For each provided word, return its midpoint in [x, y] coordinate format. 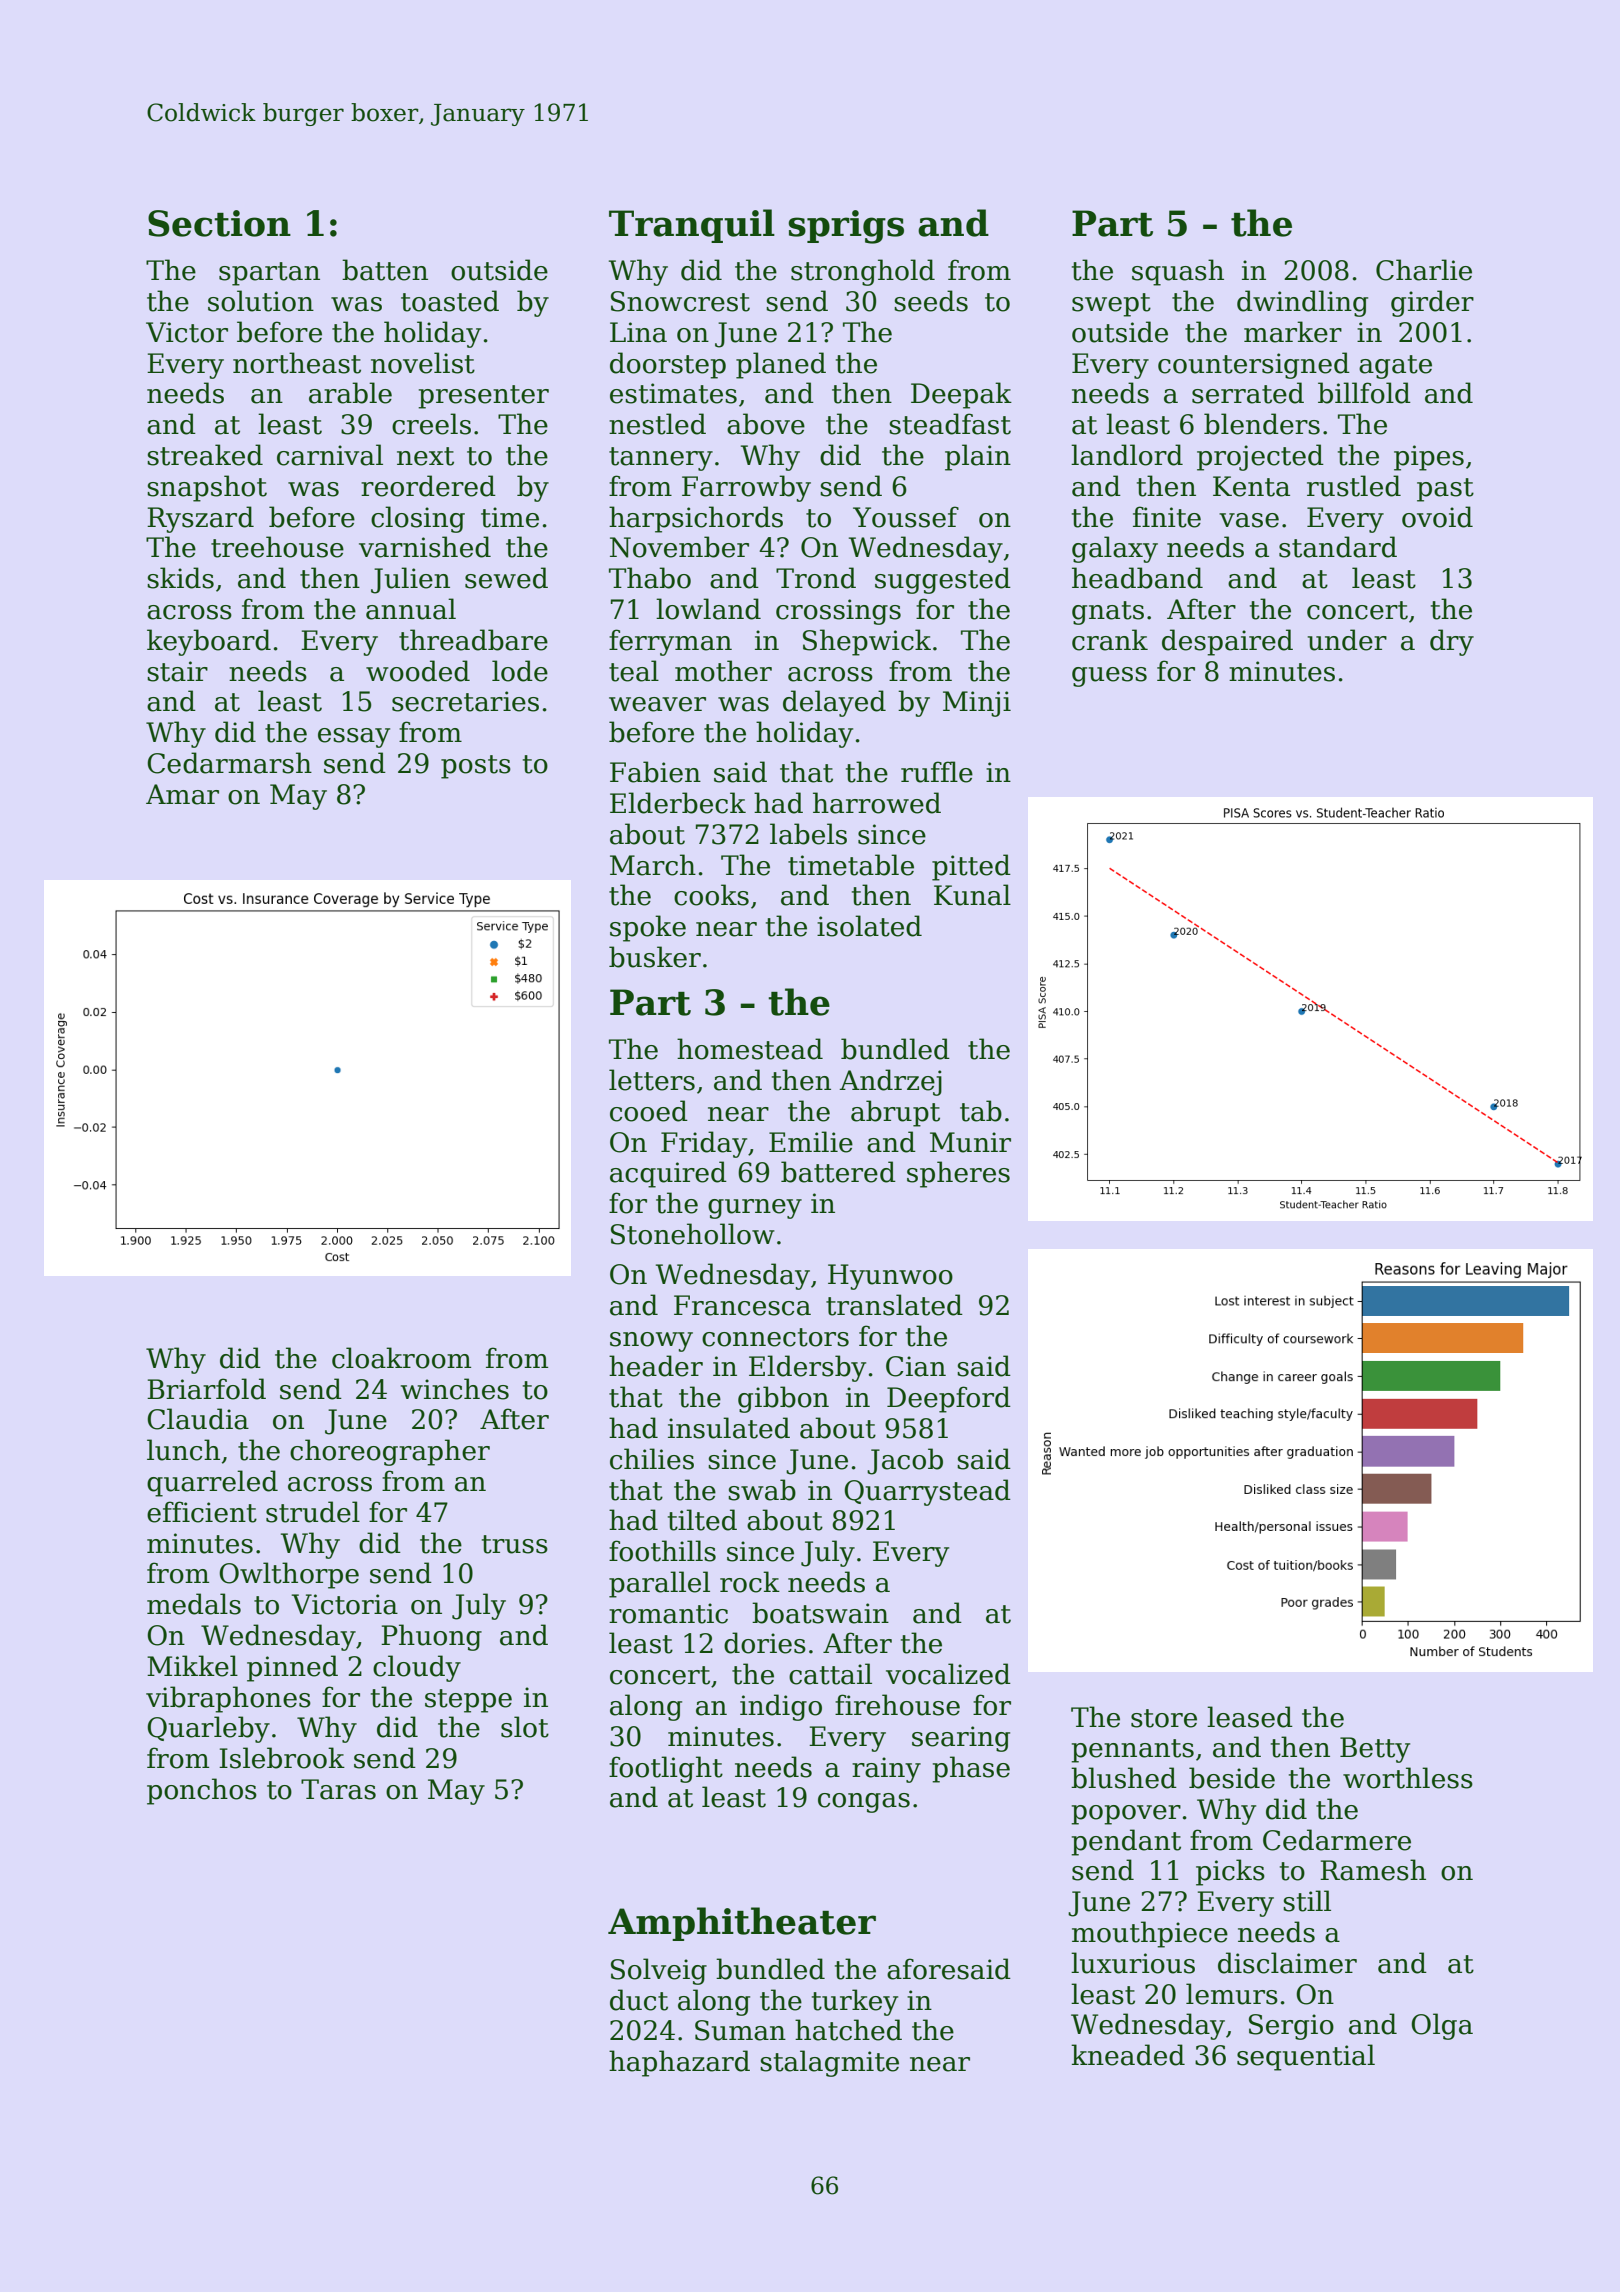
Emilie [811, 1142]
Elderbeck [678, 803]
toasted [450, 301]
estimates [673, 393]
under [1347, 640]
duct [639, 2000]
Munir [970, 1142]
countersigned [1254, 365]
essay [354, 738]
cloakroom [401, 1358]
